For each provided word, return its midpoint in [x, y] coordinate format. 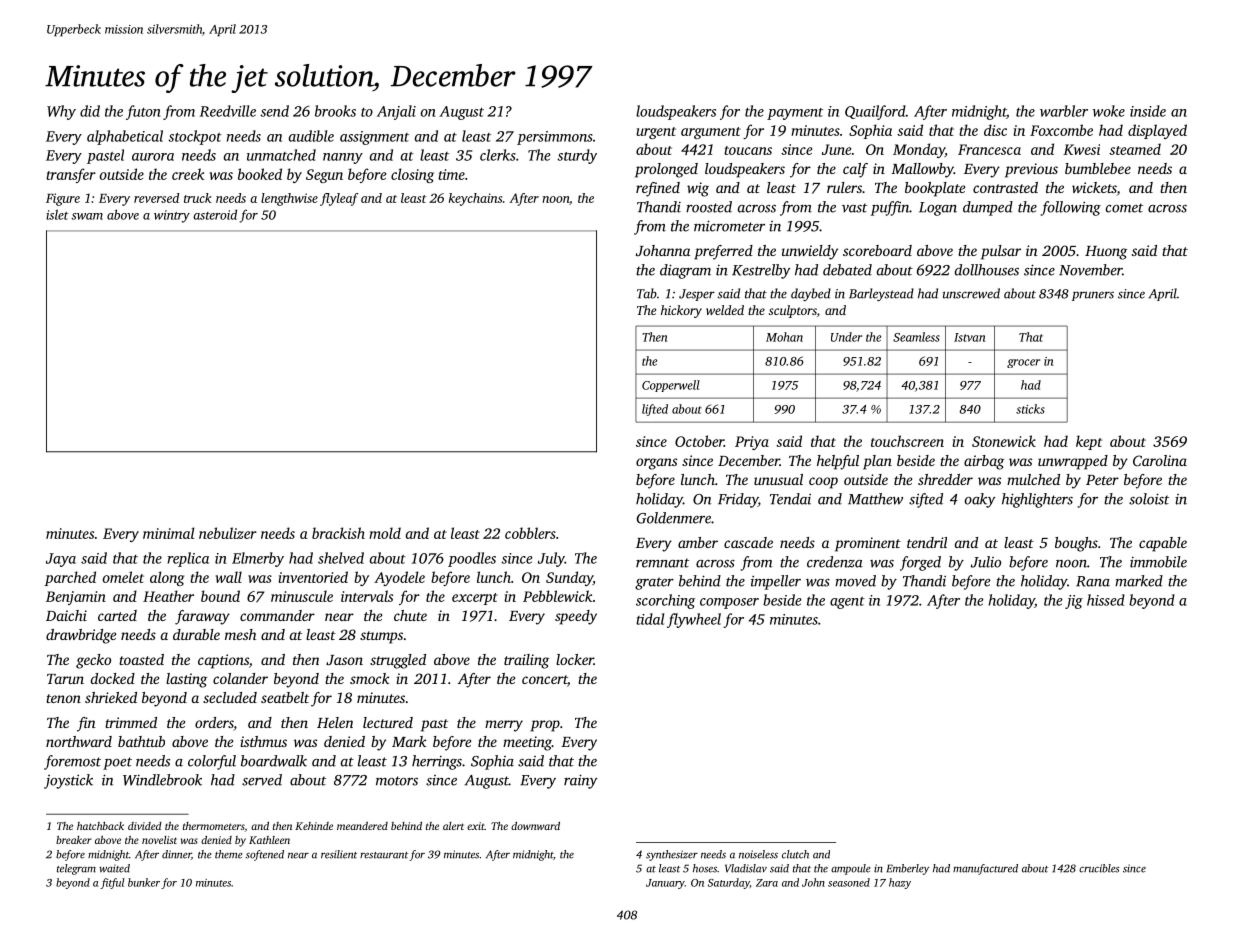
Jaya [61, 560]
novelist [159, 840]
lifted [655, 410]
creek [188, 174]
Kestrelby [761, 271]
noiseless [758, 854]
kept [1089, 442]
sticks [1030, 409]
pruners [1093, 296]
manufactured [985, 869]
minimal [168, 533]
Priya [752, 443]
